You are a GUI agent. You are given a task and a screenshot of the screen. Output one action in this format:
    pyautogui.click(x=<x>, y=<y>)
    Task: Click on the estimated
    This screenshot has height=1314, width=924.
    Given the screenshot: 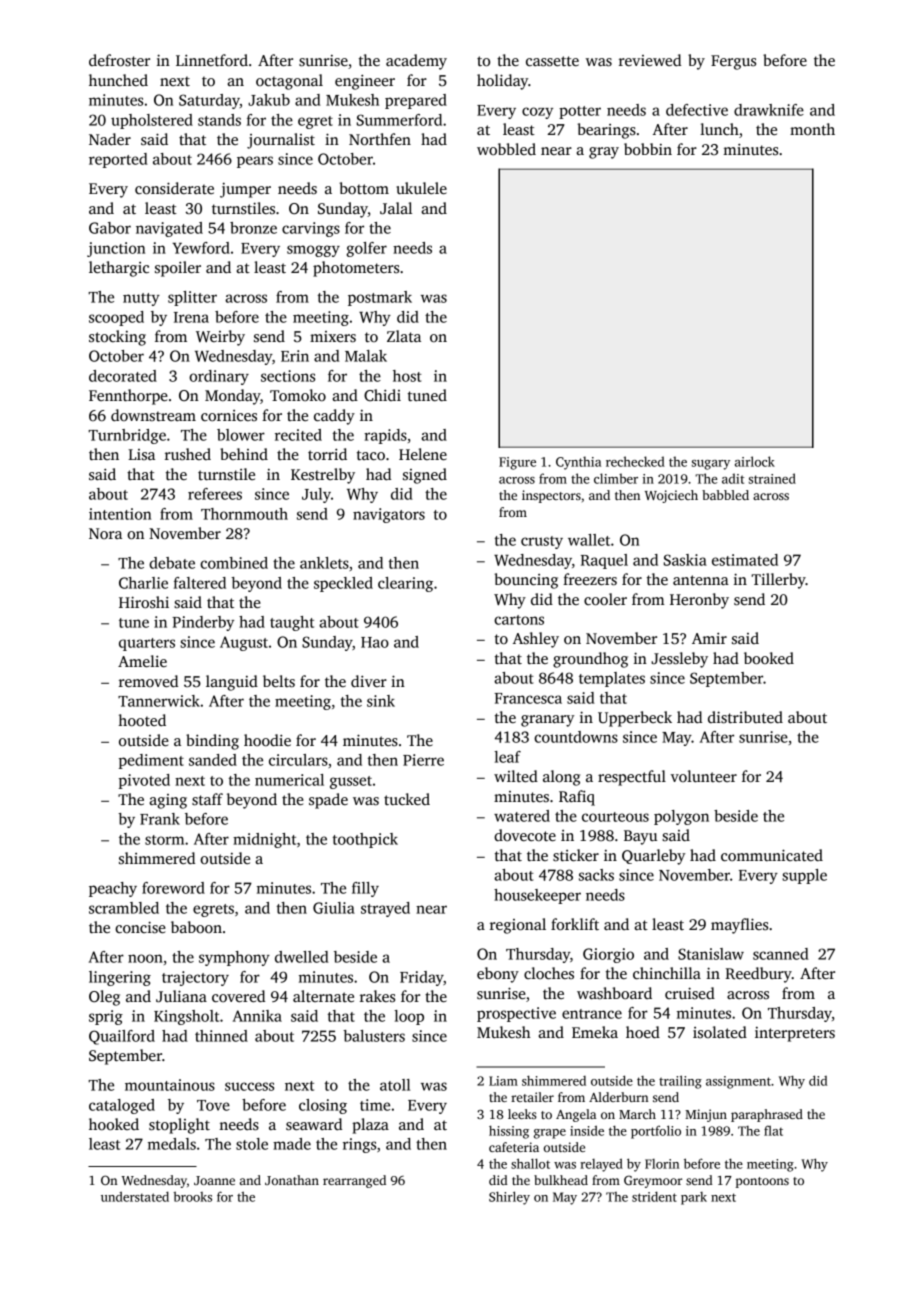 What is the action you would take?
    pyautogui.click(x=745, y=560)
